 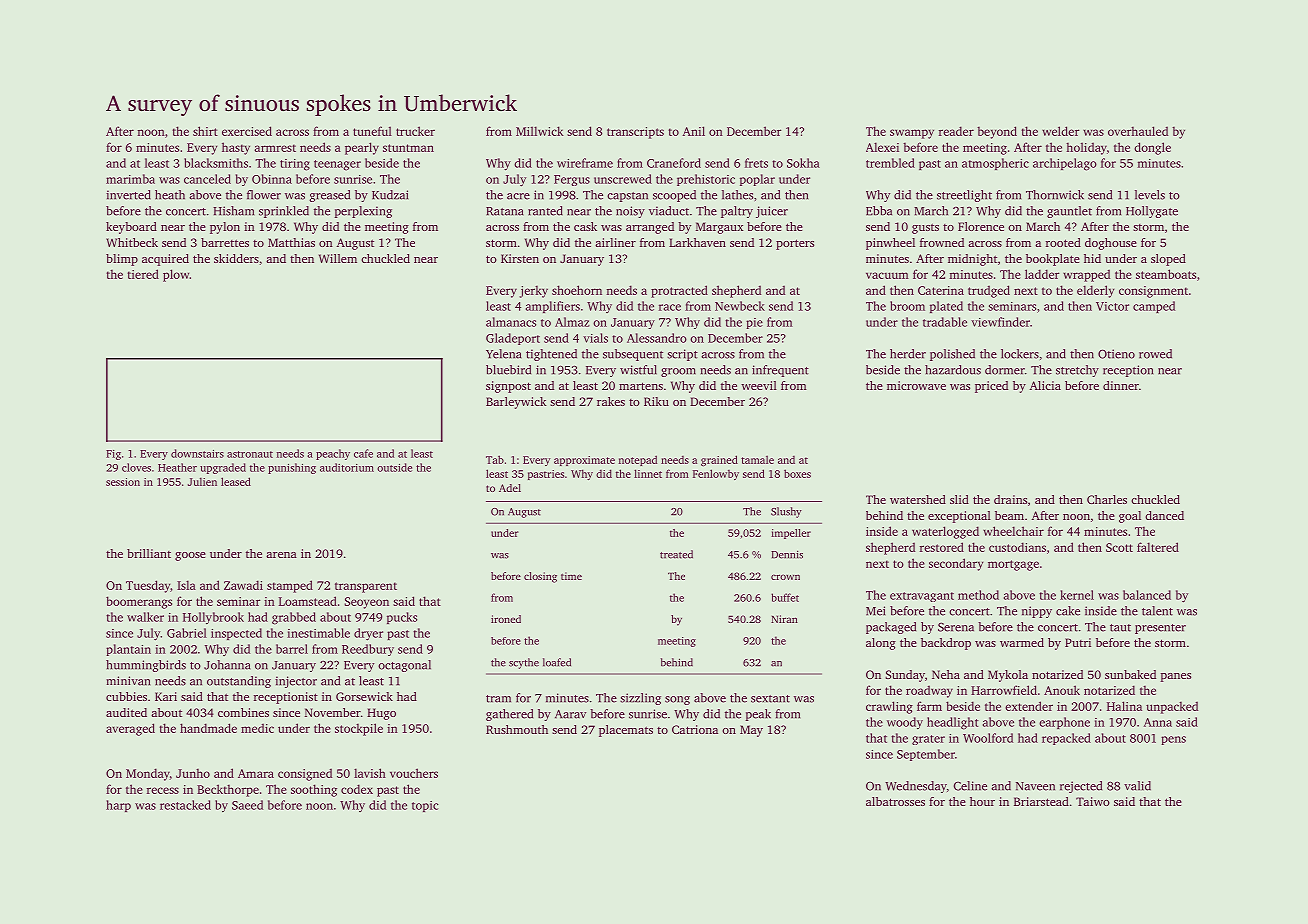 What do you see at coordinates (945, 322) in the screenshot?
I see `tradable` at bounding box center [945, 322].
